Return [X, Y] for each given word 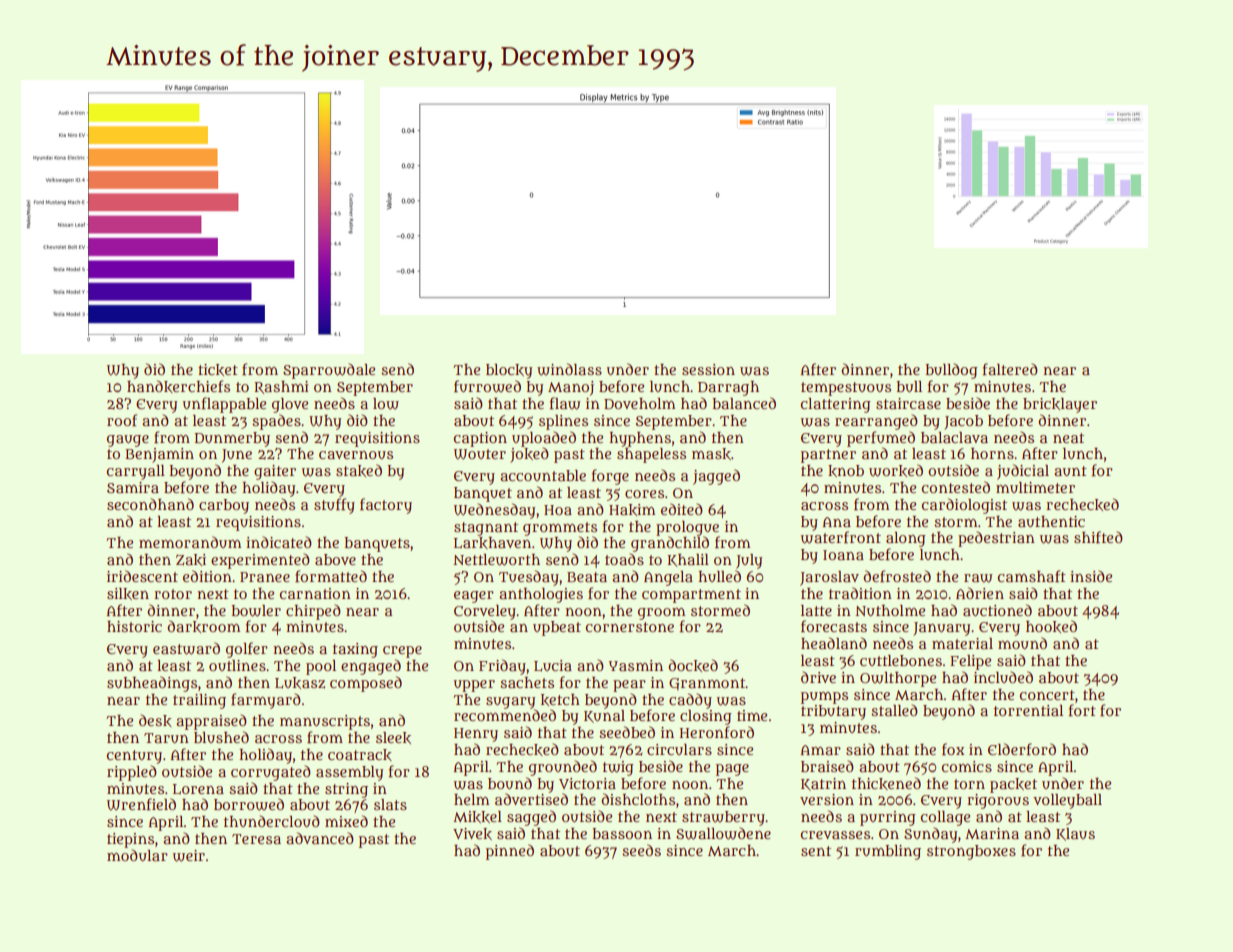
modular [137, 855]
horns [992, 453]
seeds [641, 850]
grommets [560, 529]
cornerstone [630, 627]
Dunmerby [232, 439]
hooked [1051, 626]
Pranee [265, 577]
